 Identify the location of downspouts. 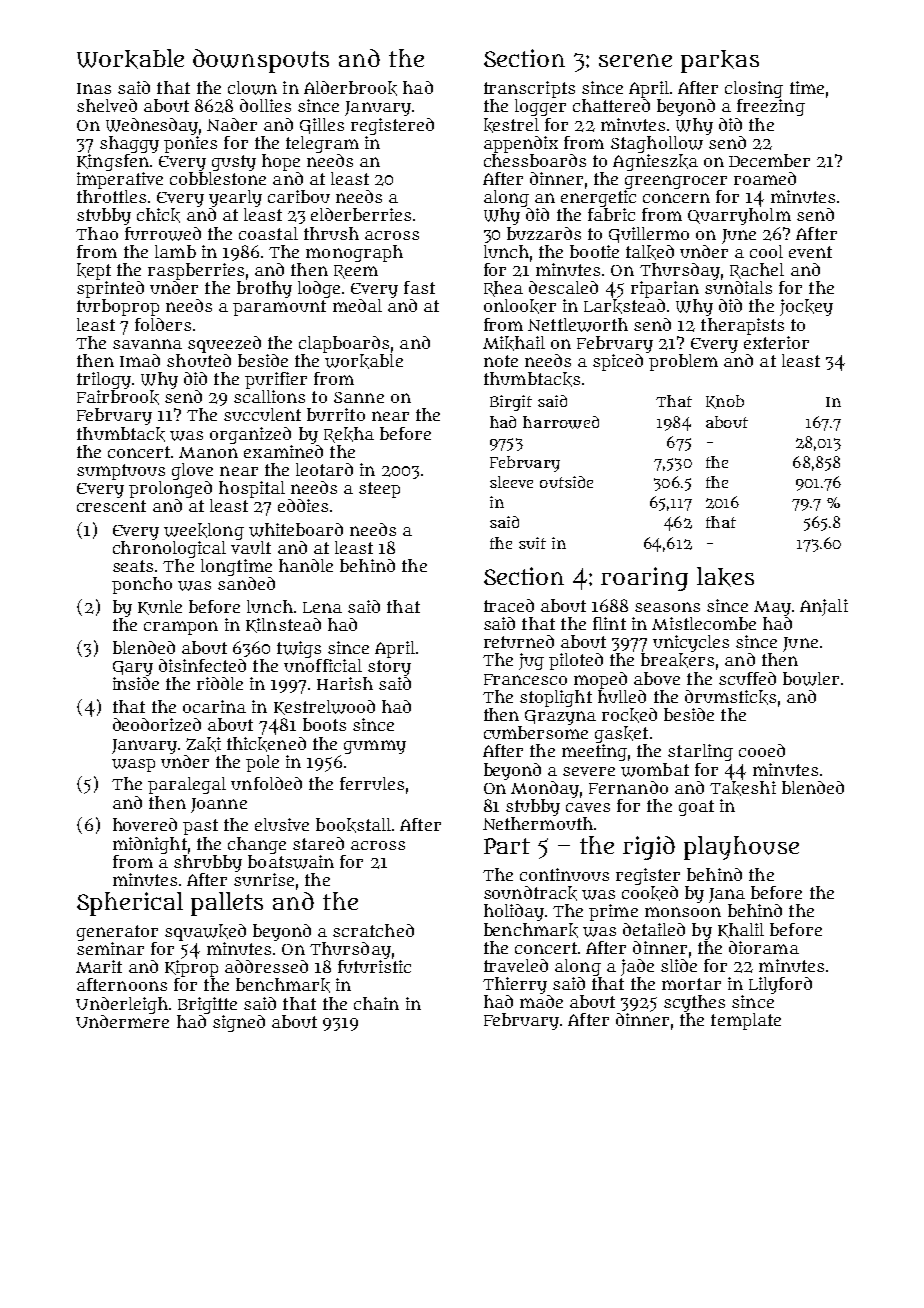
(261, 61).
